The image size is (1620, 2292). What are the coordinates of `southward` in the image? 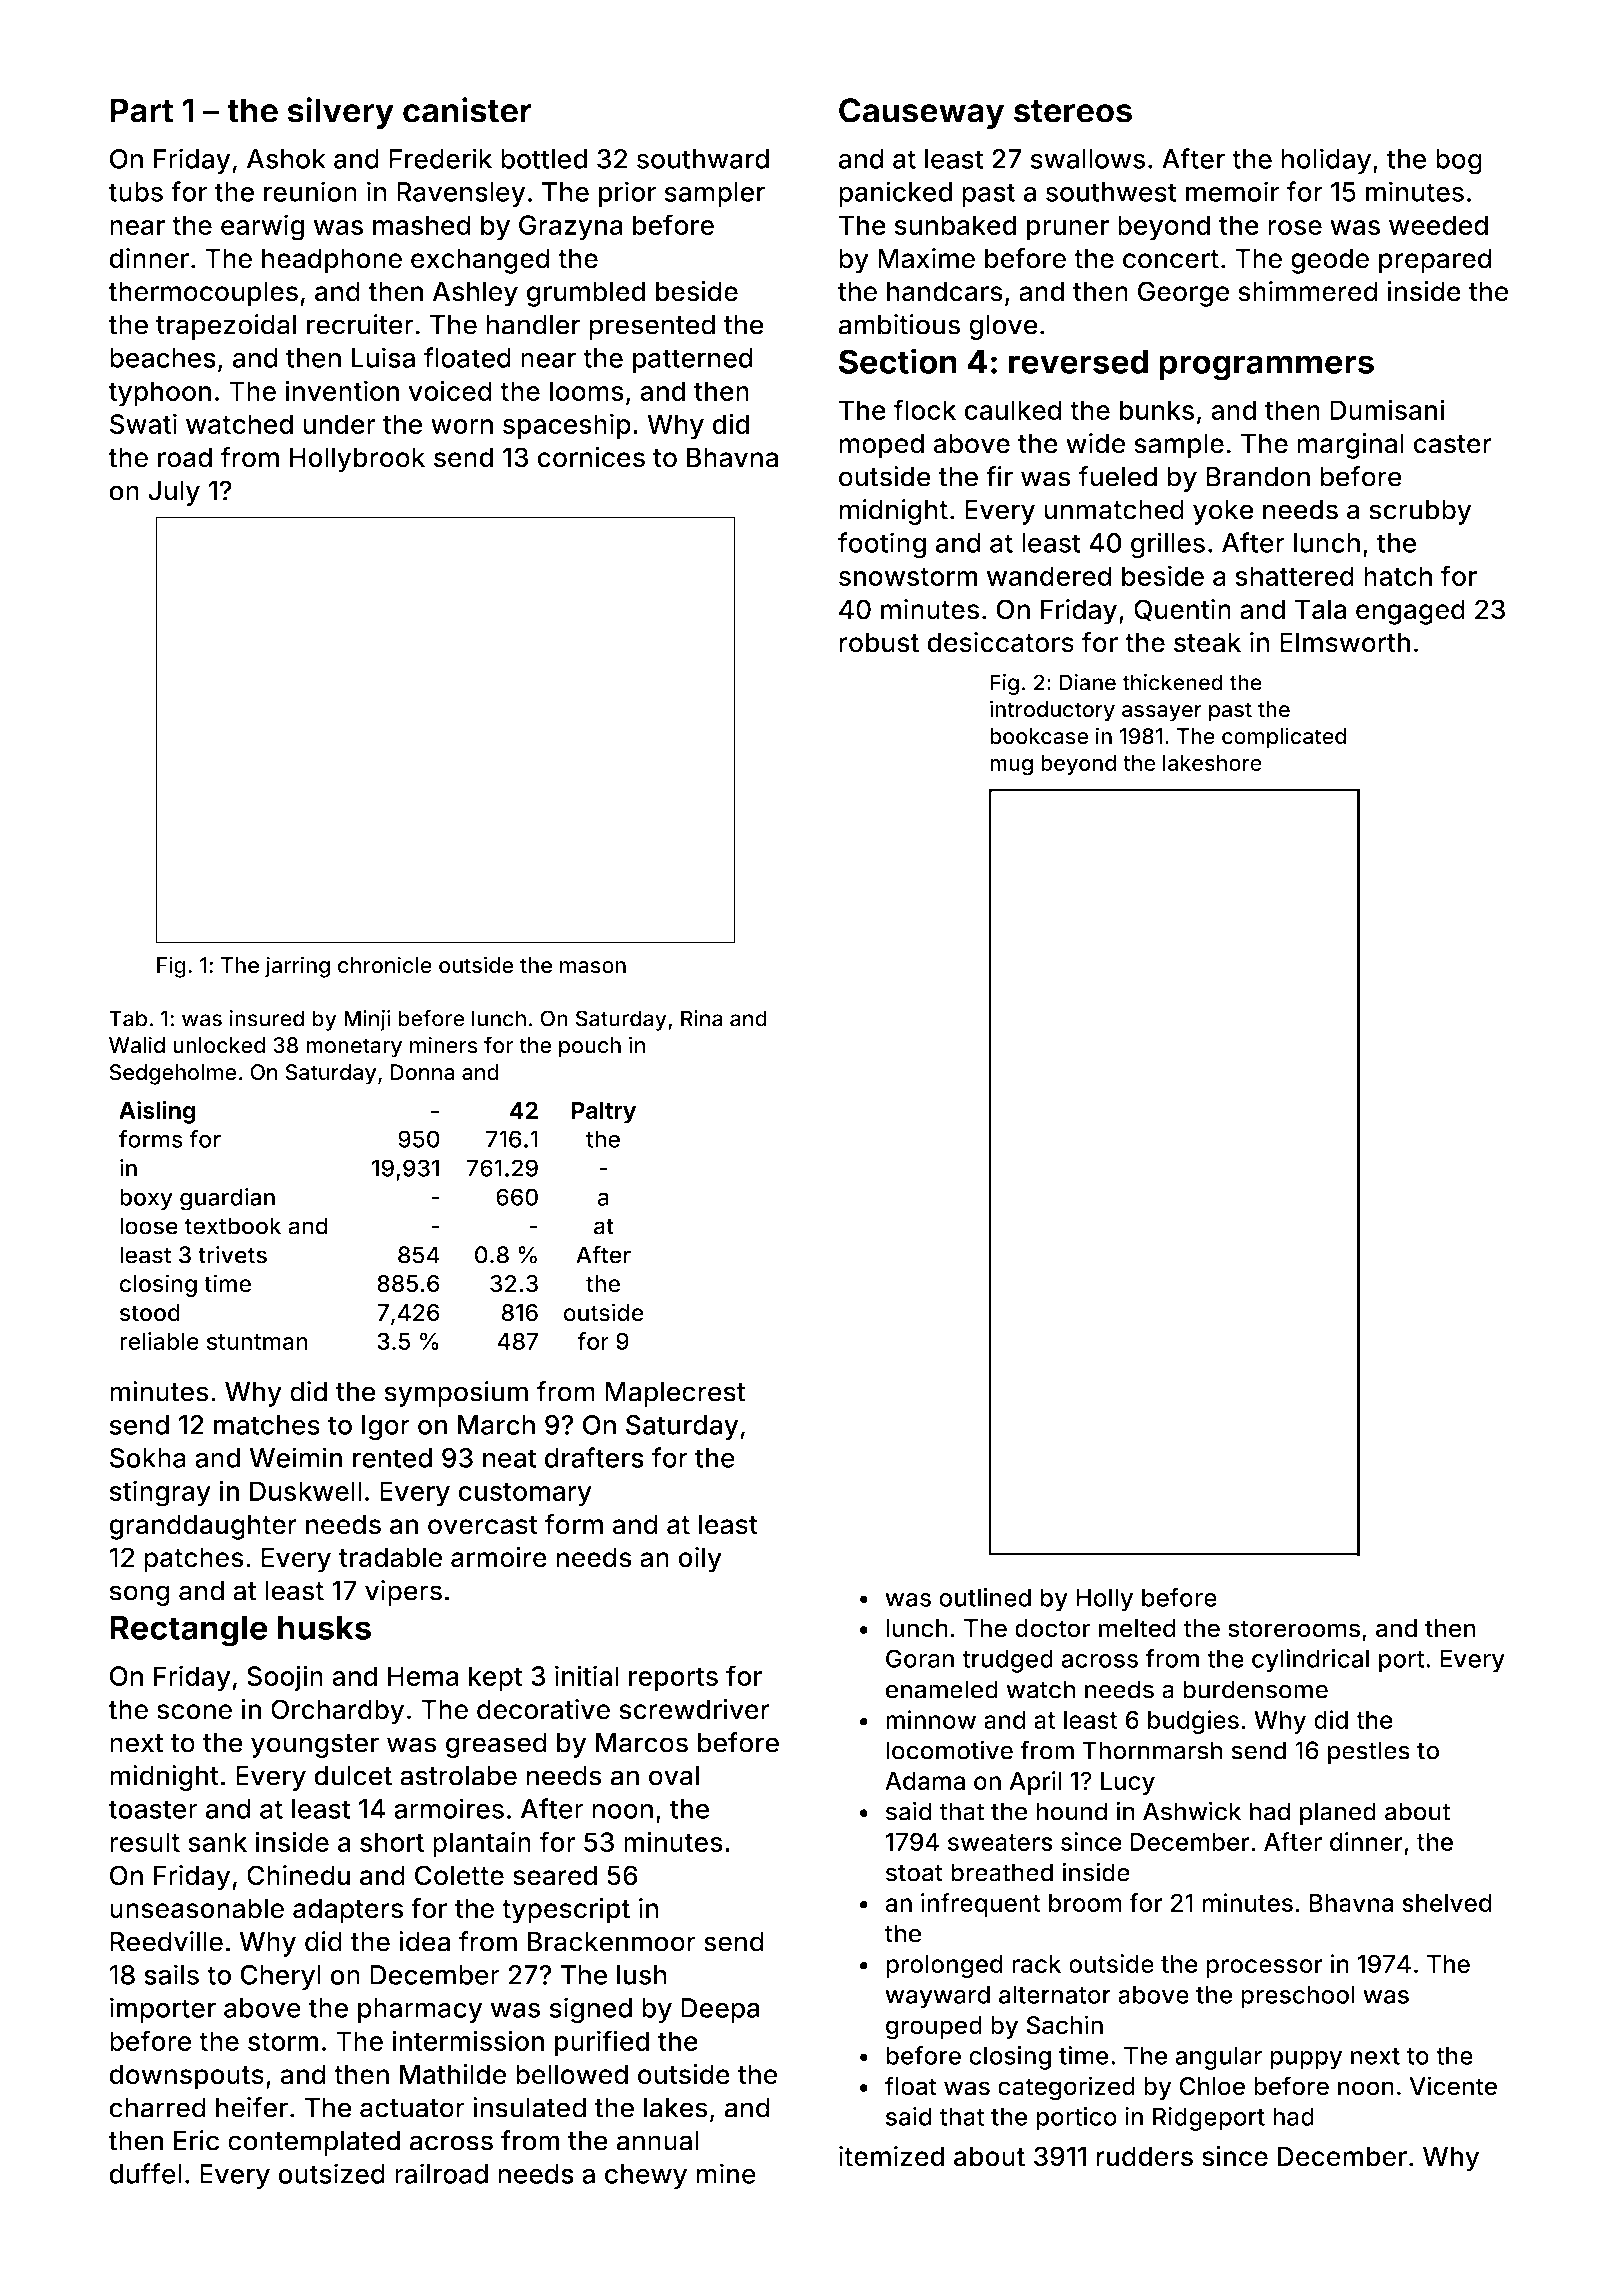 It's located at (703, 159).
